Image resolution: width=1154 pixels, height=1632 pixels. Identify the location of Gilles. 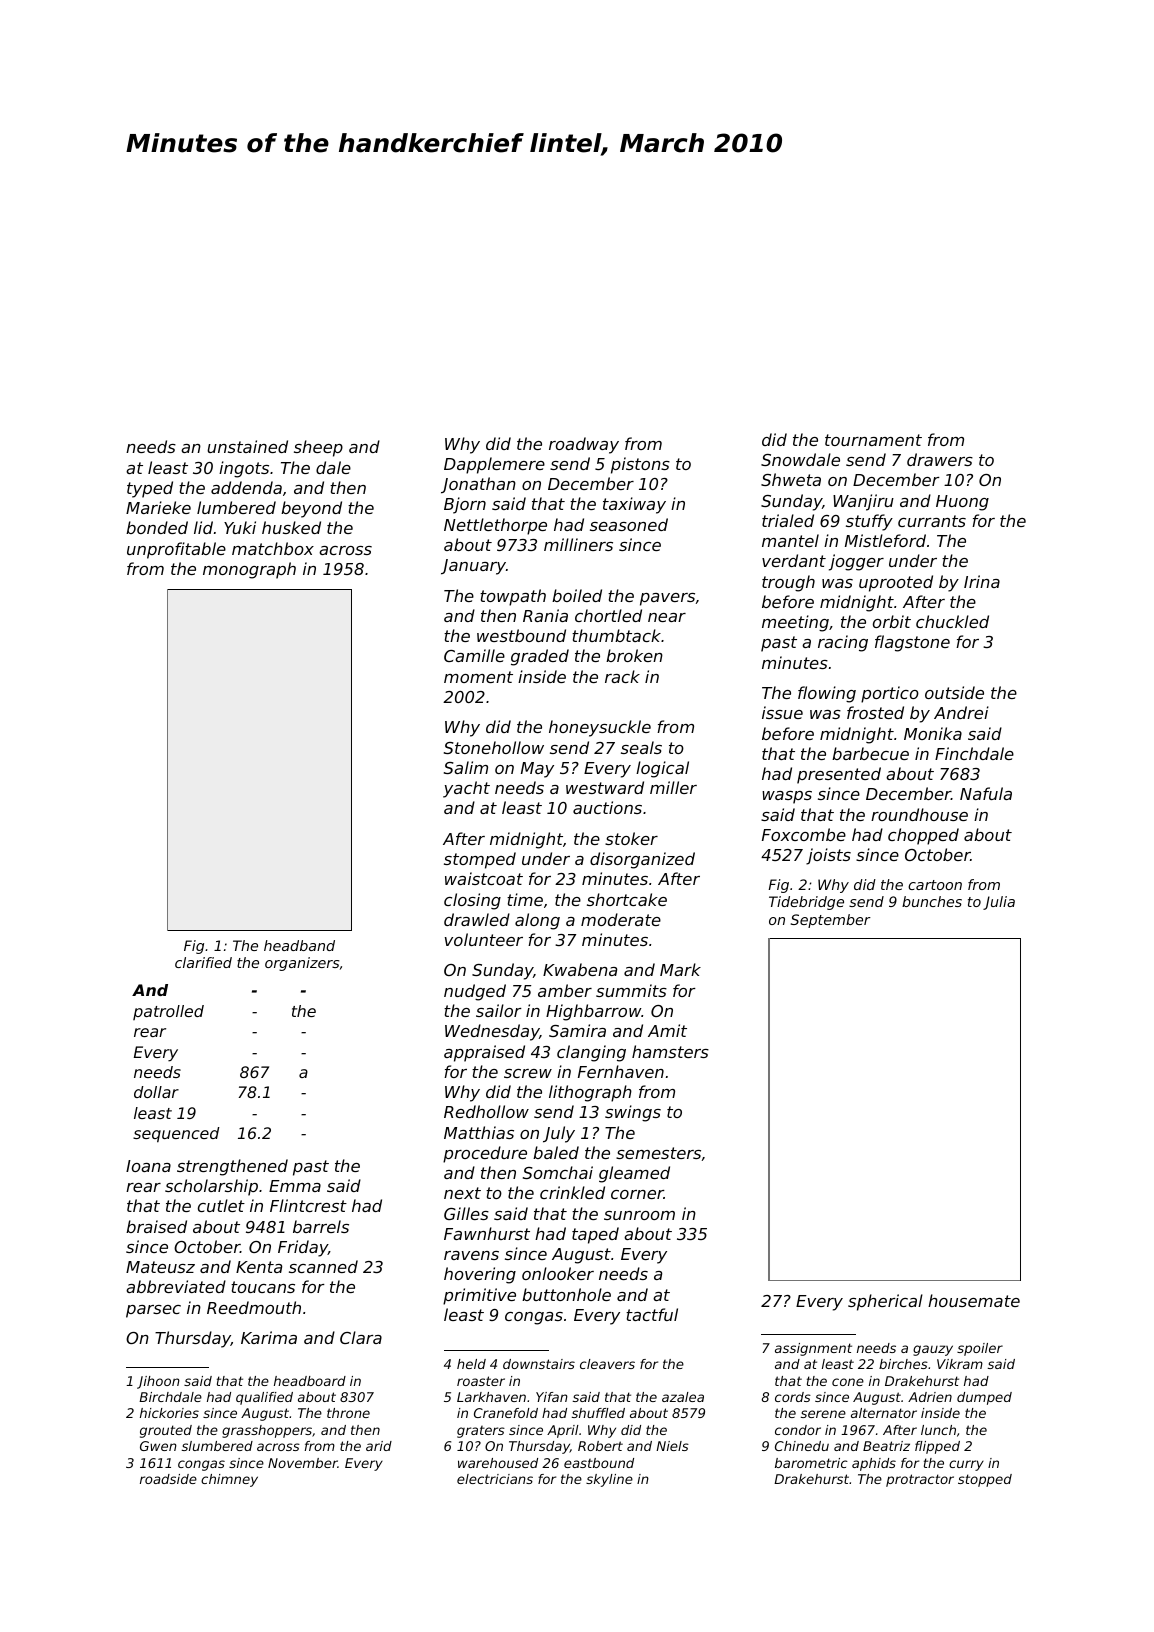
(466, 1213).
